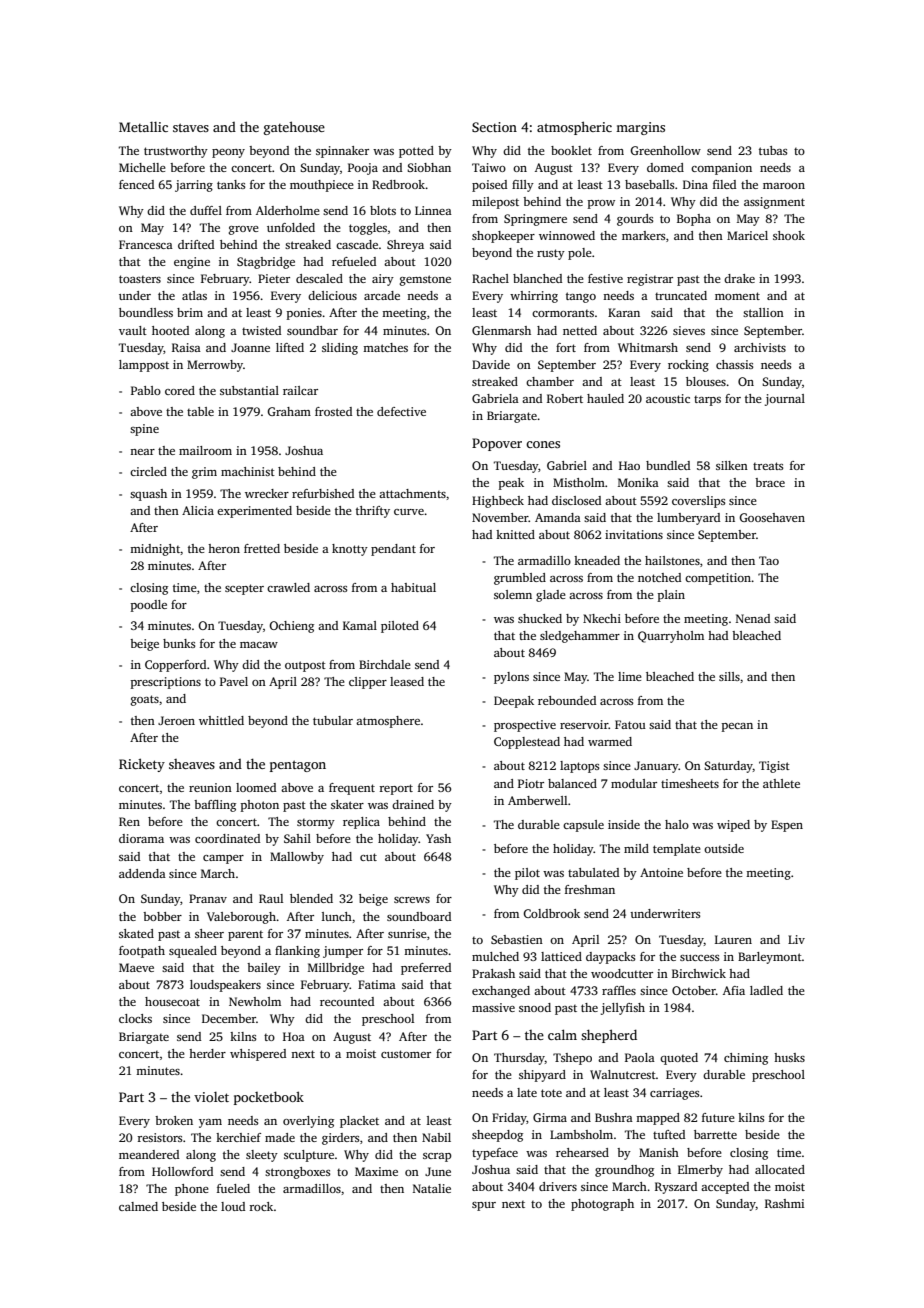 This document has width=924, height=1308. What do you see at coordinates (535, 1007) in the document?
I see `snood` at bounding box center [535, 1007].
